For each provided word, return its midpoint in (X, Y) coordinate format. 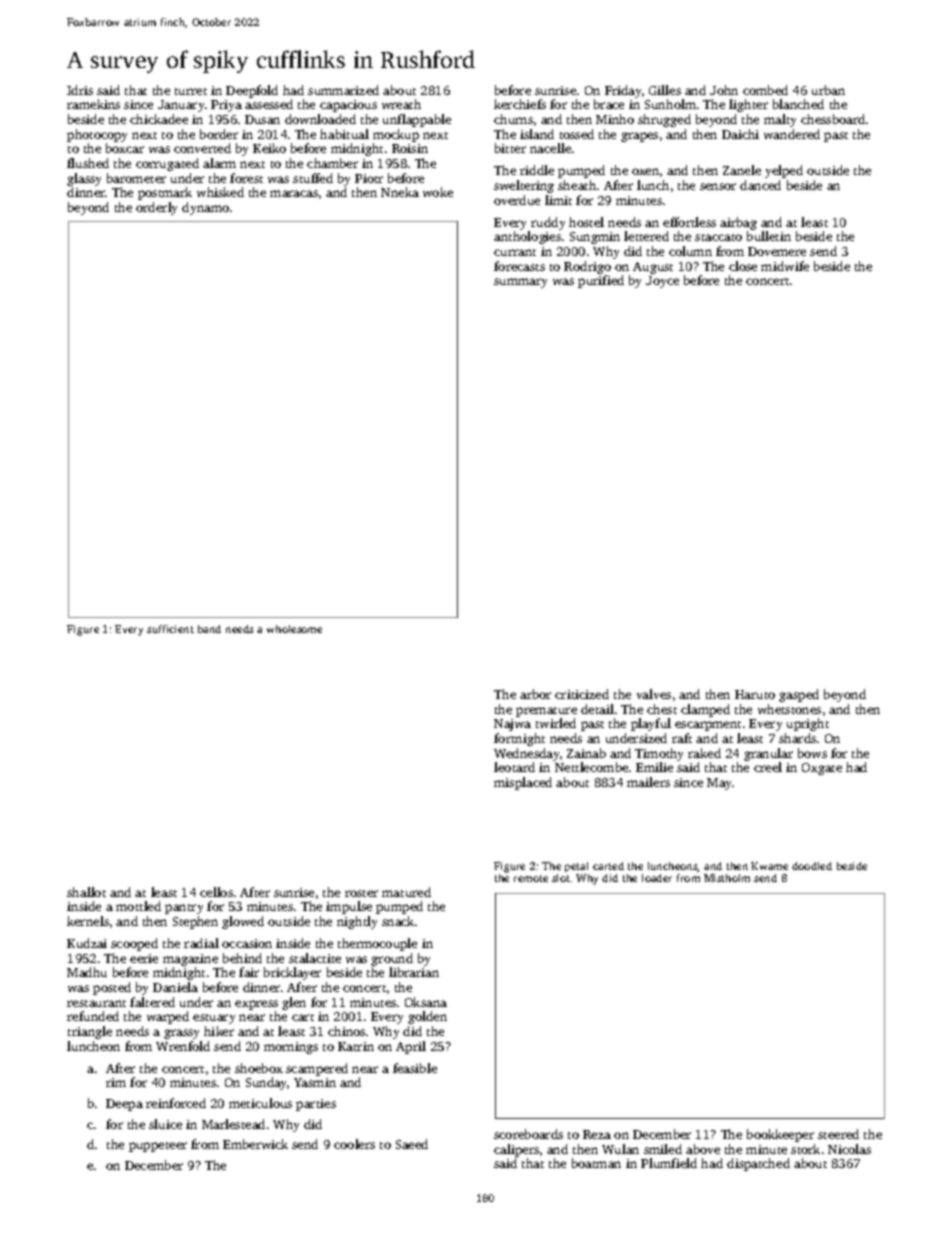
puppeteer (158, 1147)
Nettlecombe (591, 767)
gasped (799, 695)
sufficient (170, 629)
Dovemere (777, 251)
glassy (84, 179)
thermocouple (377, 944)
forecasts (519, 266)
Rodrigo (587, 267)
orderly (156, 208)
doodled (812, 866)
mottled (138, 906)
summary (520, 283)
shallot (86, 892)
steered (838, 1134)
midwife (785, 266)
